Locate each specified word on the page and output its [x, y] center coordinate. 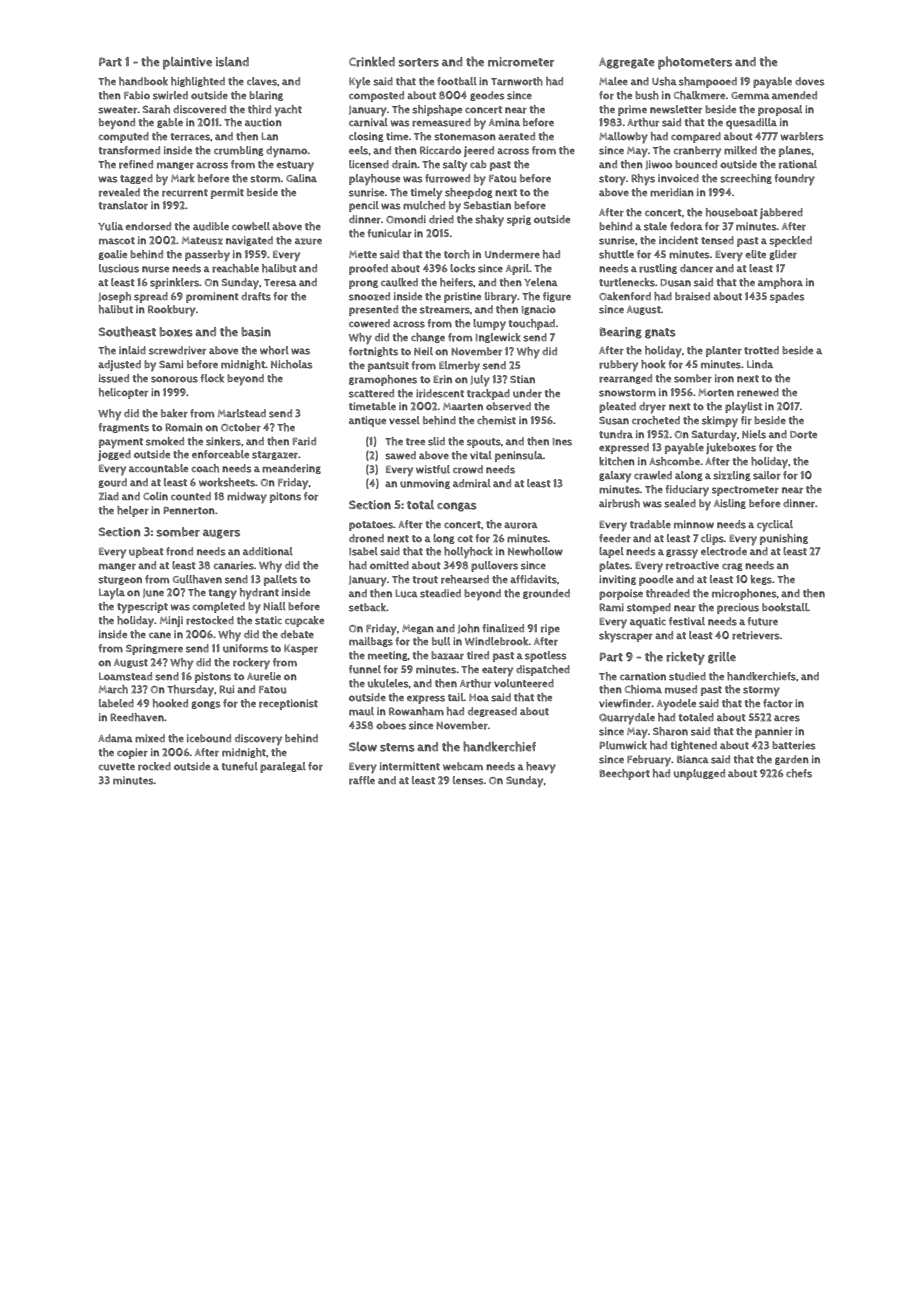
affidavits [533, 579]
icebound [209, 738]
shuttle [616, 254]
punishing [784, 539]
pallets [280, 580]
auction [263, 122]
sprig [519, 220]
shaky [489, 221]
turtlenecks [627, 282]
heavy [541, 768]
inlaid [132, 350]
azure [308, 241]
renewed [758, 392]
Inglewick [498, 338]
